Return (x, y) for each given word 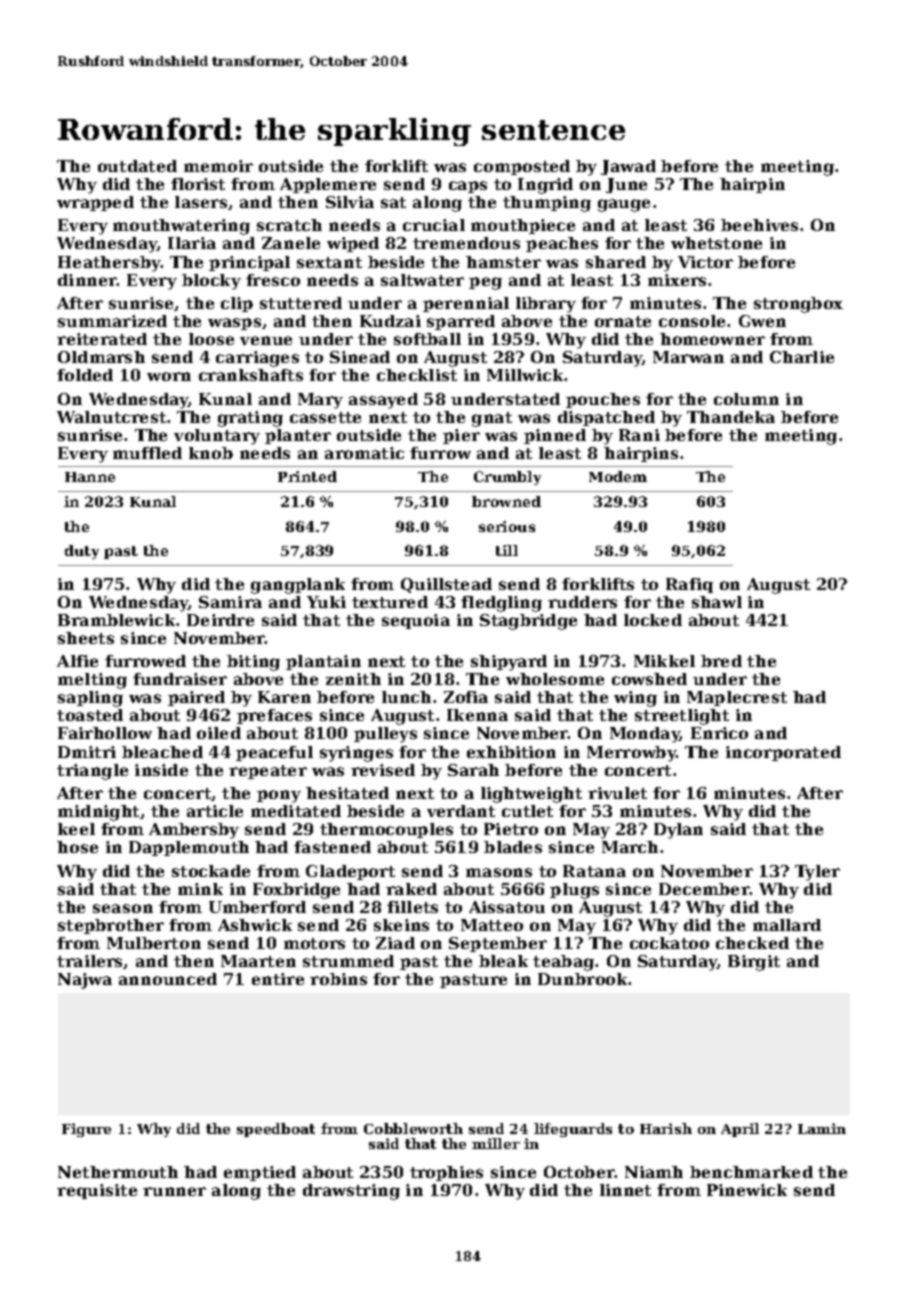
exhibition (511, 752)
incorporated (783, 753)
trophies (446, 1173)
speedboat (276, 1130)
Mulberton (154, 943)
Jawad (628, 167)
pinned (555, 436)
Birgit (754, 963)
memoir (218, 166)
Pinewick (747, 1190)
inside (161, 770)
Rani (639, 435)
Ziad (395, 943)
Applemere (328, 185)
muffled (147, 453)
